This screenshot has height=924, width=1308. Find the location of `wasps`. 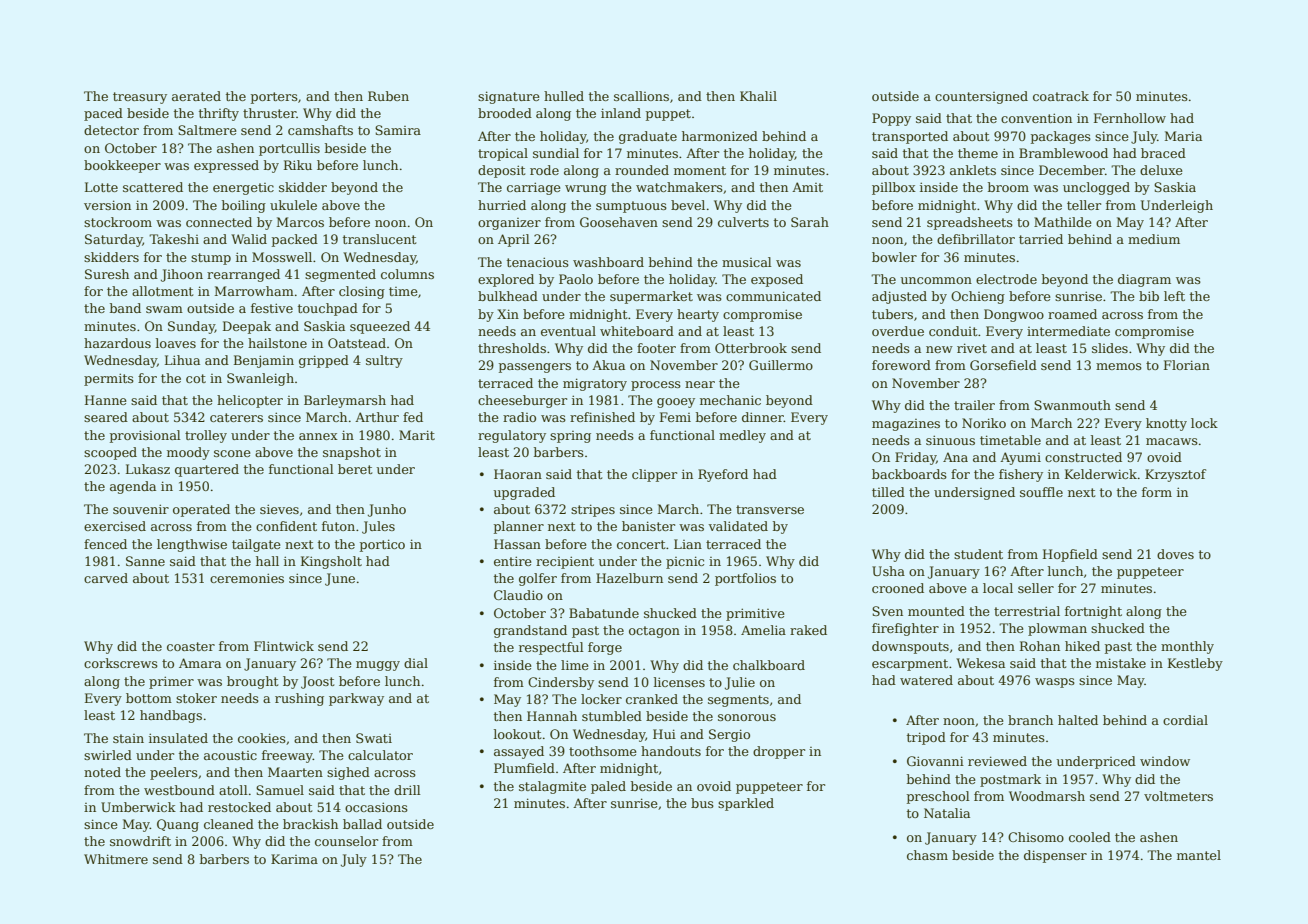

wasps is located at coordinates (1055, 683).
